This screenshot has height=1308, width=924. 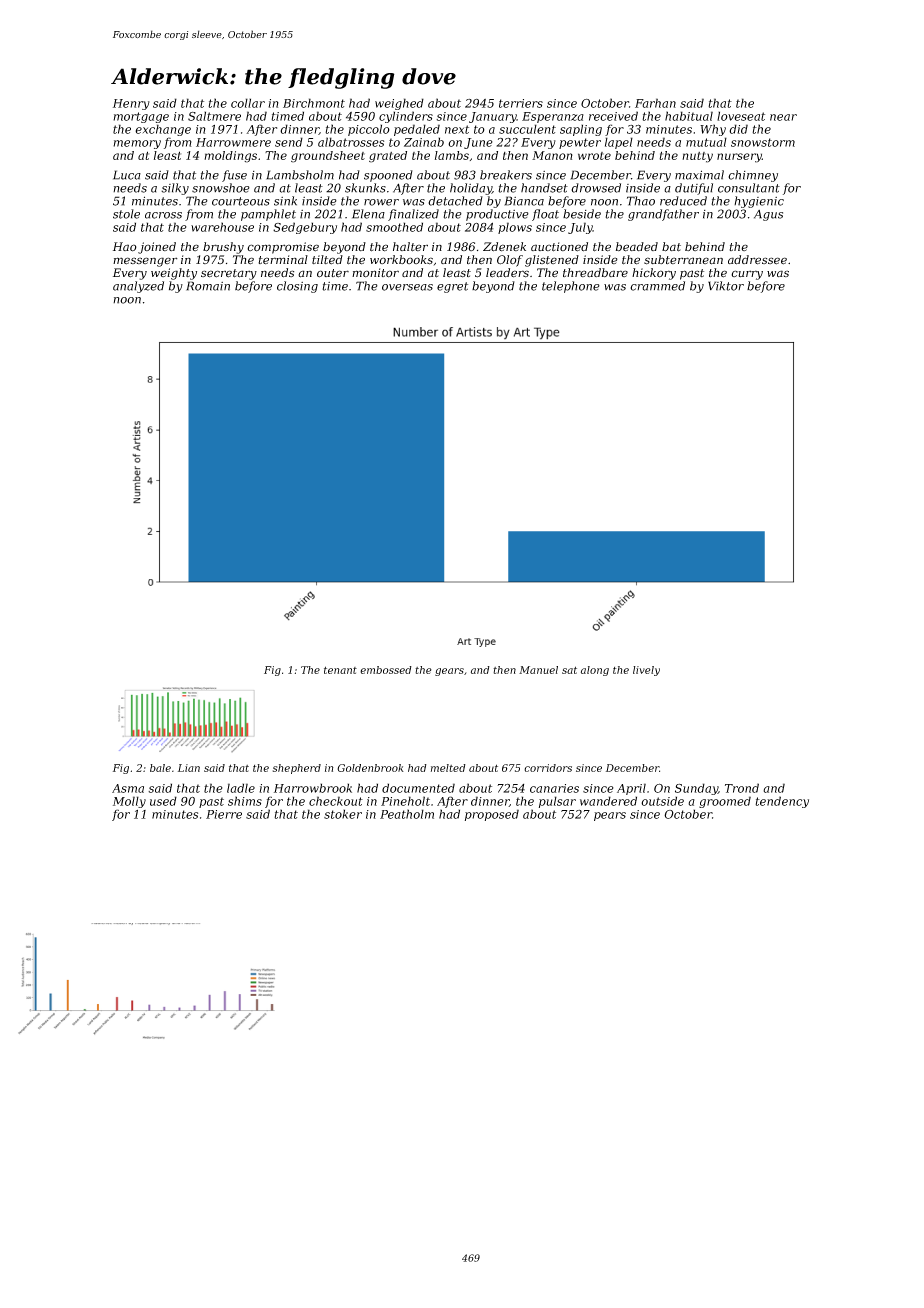 What do you see at coordinates (753, 176) in the screenshot?
I see `chimney` at bounding box center [753, 176].
